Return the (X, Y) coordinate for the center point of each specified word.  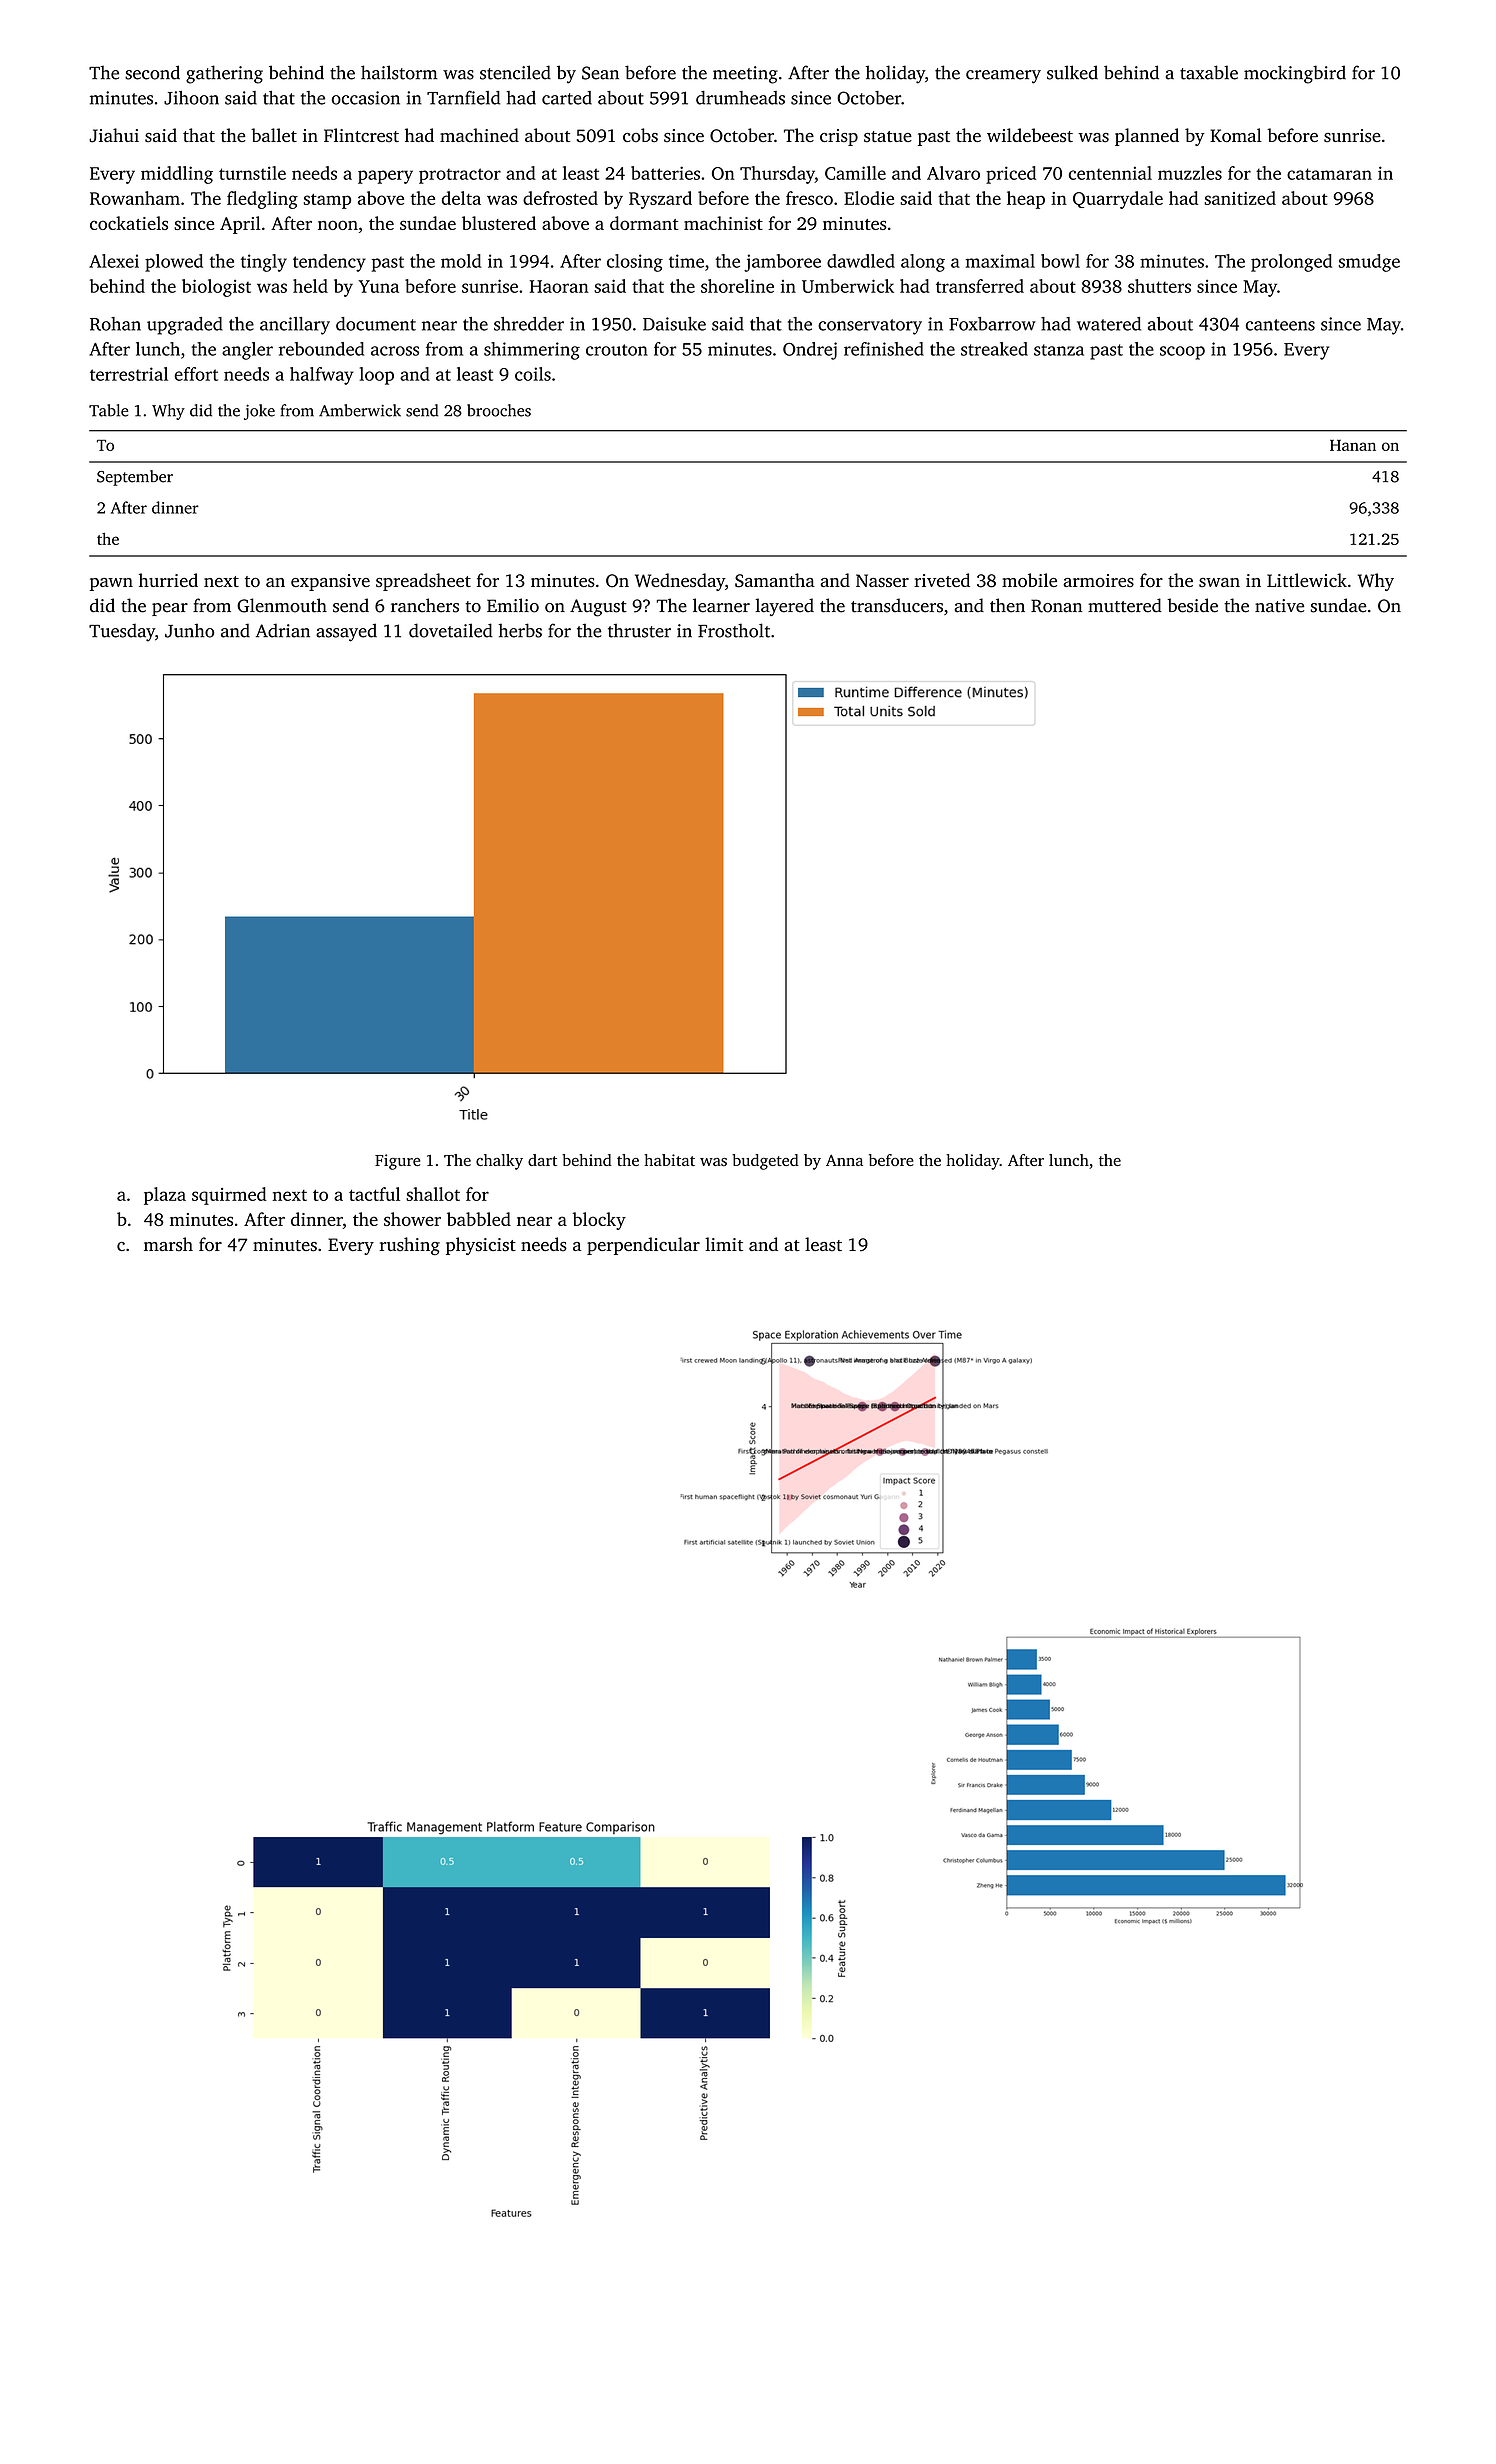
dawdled (861, 261)
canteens (1280, 325)
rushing (410, 1246)
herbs (520, 630)
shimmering (532, 351)
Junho (189, 630)
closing (635, 263)
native (1279, 606)
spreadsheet (423, 582)
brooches (499, 410)
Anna (844, 1160)
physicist (481, 1246)
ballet (274, 135)
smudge (1369, 263)
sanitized (1240, 198)
